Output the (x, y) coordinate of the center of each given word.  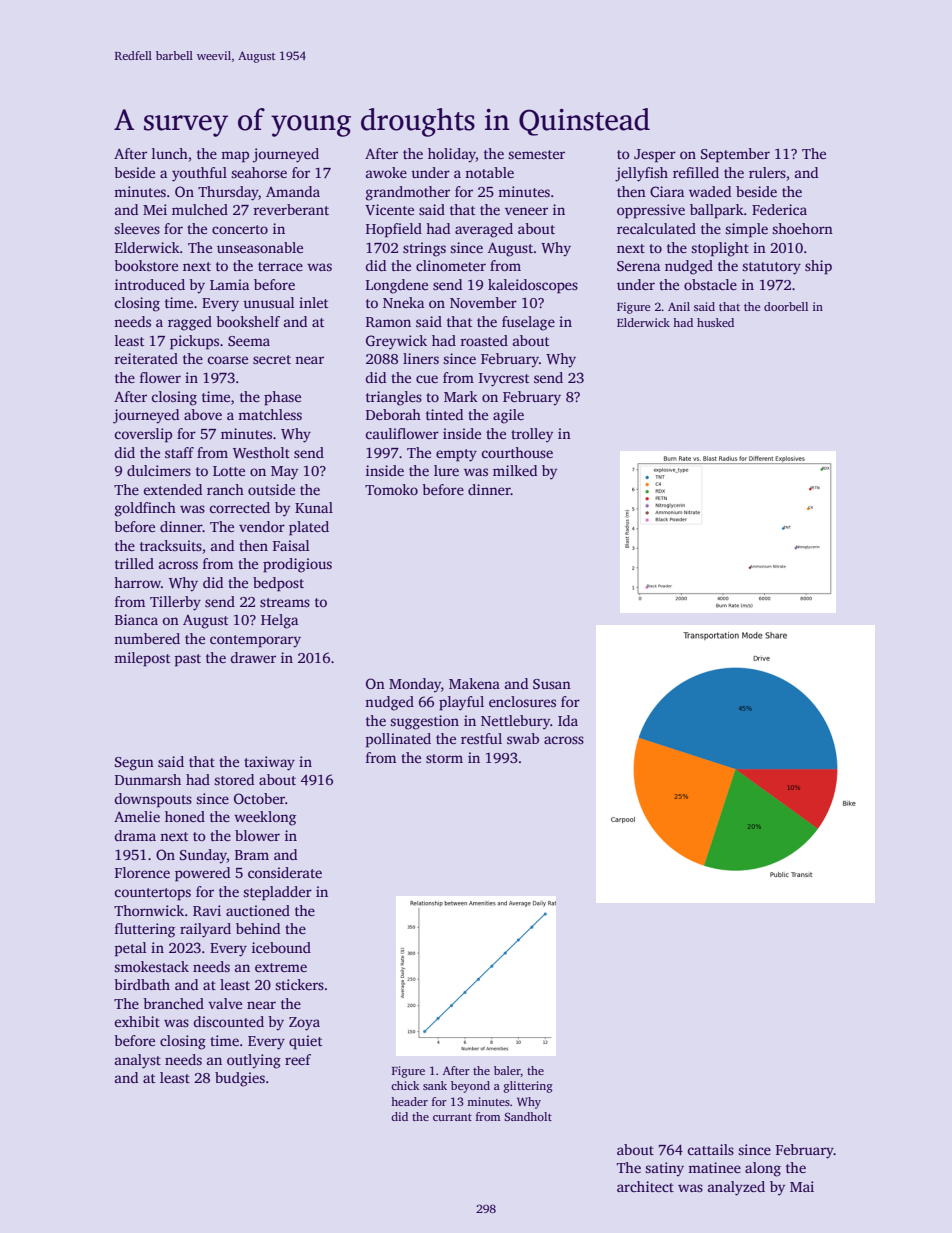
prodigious (297, 565)
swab (523, 738)
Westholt (261, 452)
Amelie (137, 816)
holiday (452, 155)
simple (746, 230)
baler (507, 1071)
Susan (552, 684)
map (235, 157)
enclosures (522, 701)
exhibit (137, 1021)
